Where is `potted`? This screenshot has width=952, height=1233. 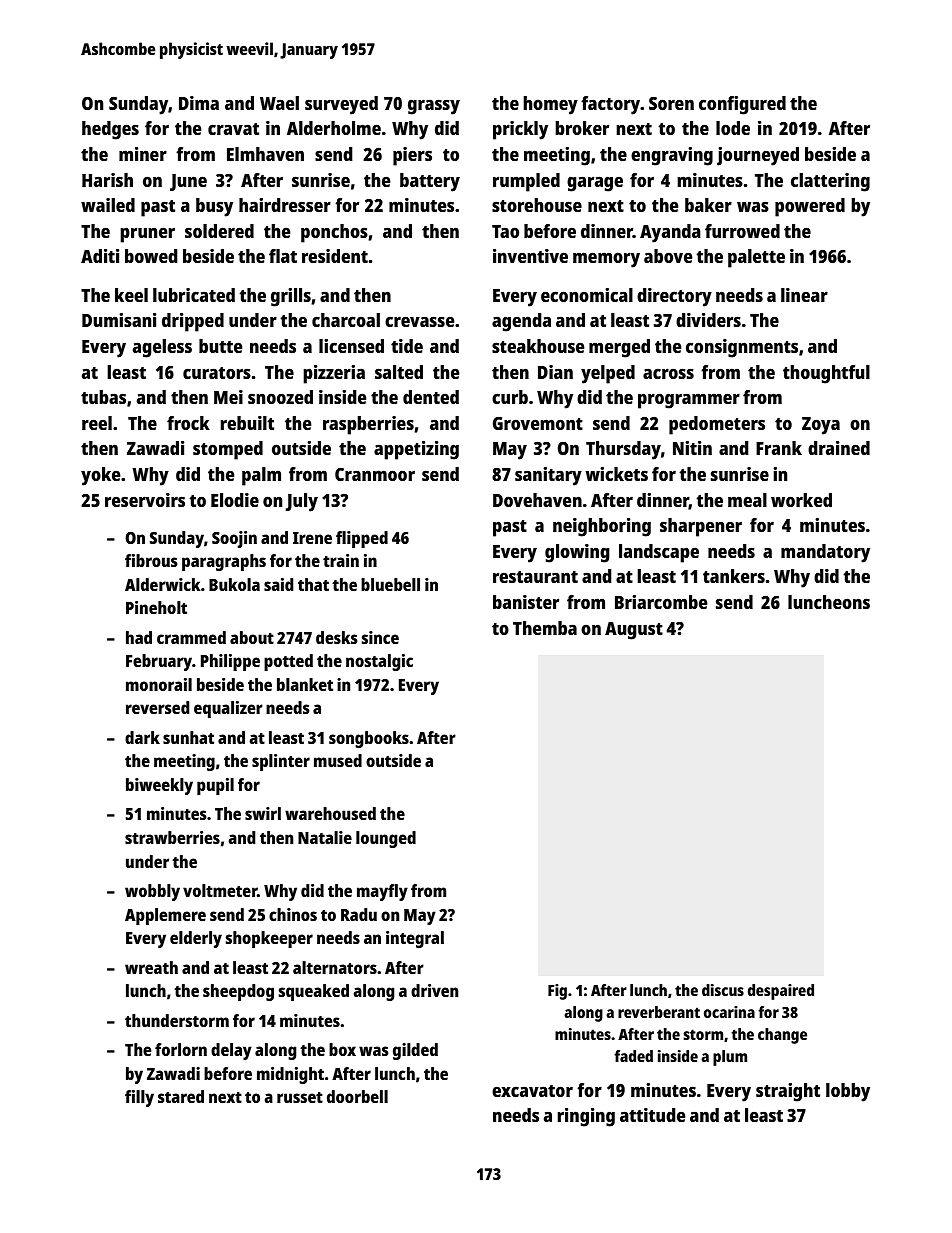
potted is located at coordinates (288, 662).
